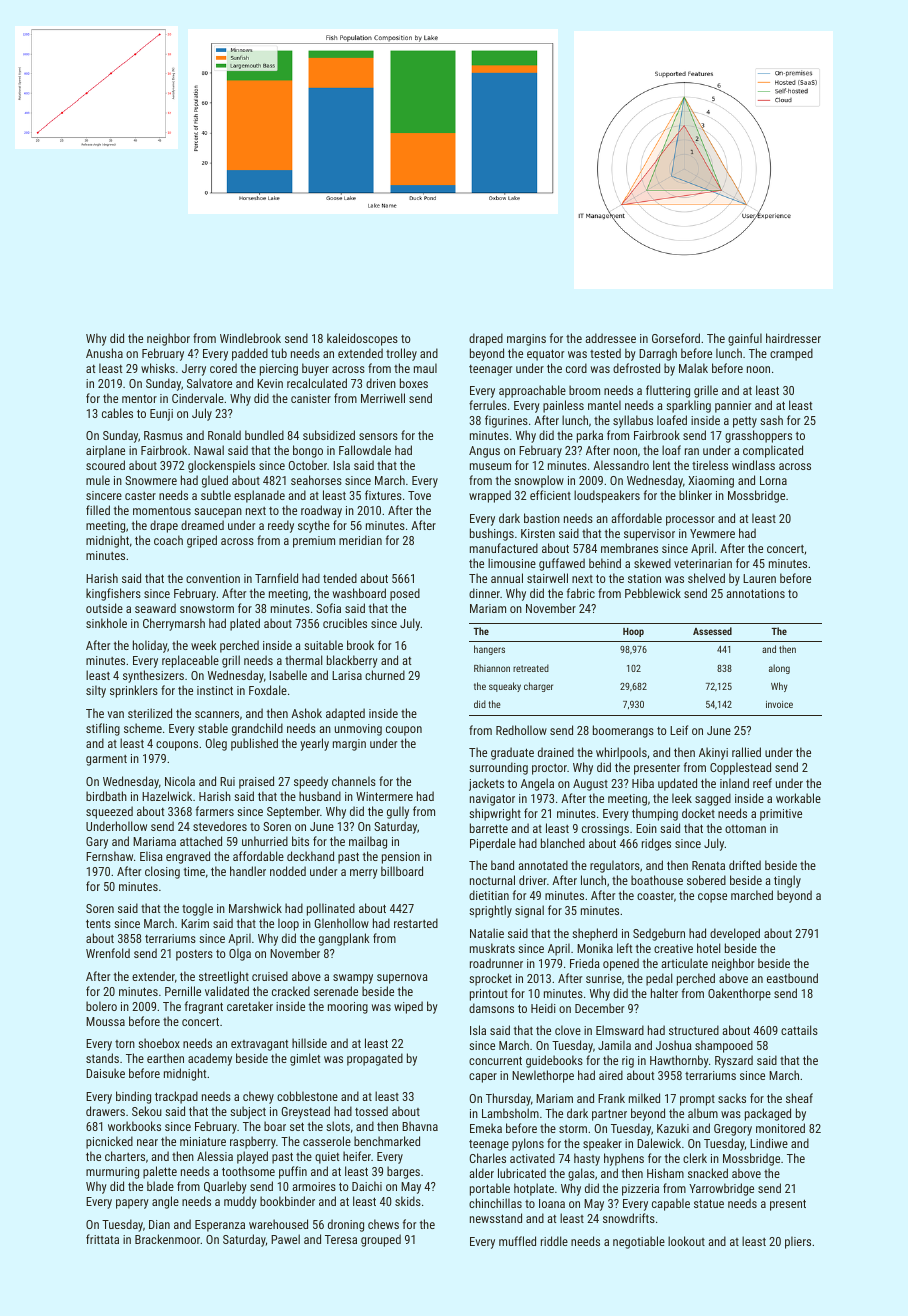 The height and width of the screenshot is (1316, 908). I want to click on Kevin, so click(270, 383).
